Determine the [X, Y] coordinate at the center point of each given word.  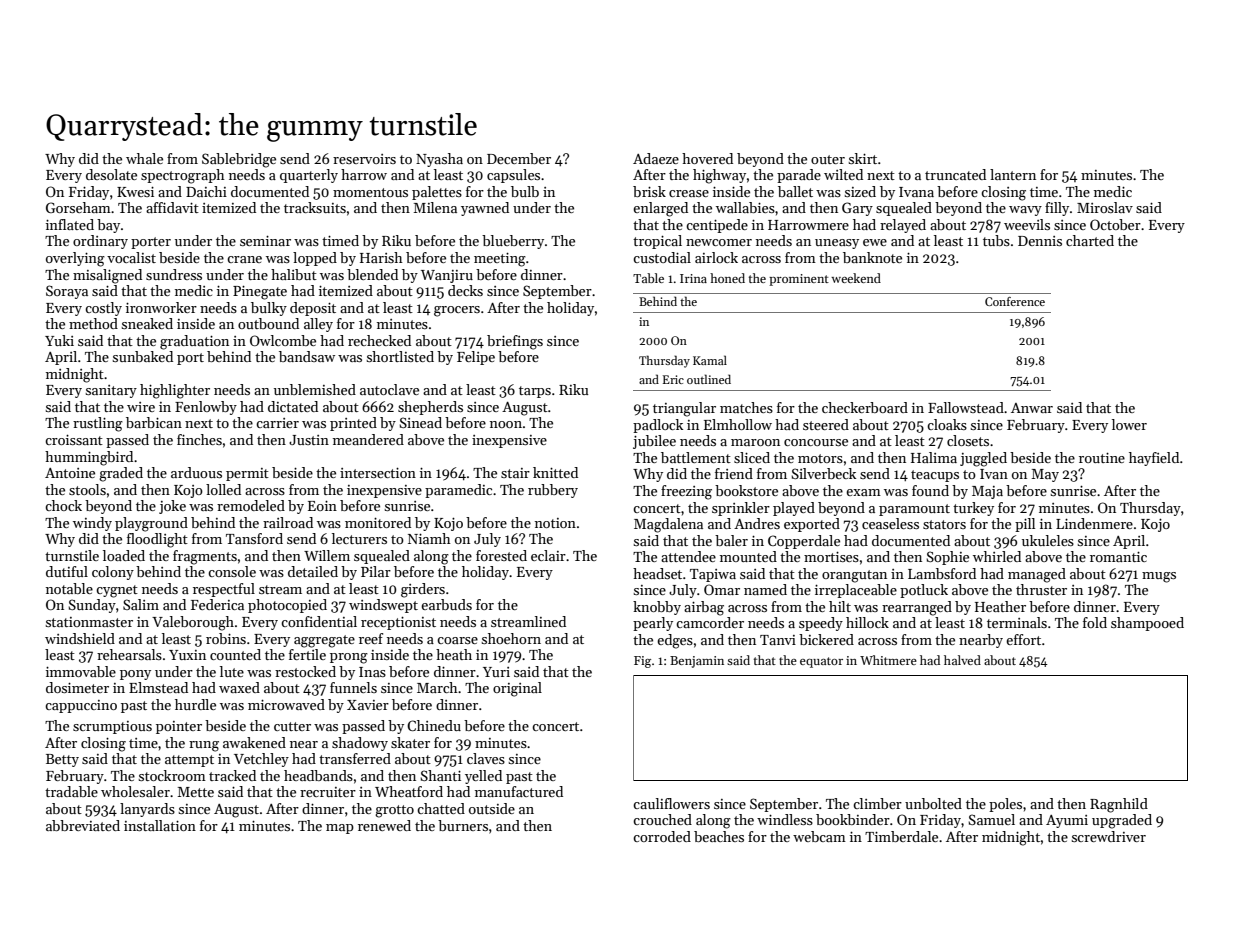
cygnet [117, 591]
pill [1025, 525]
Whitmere [888, 660]
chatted [441, 808]
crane [244, 259]
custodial [662, 257]
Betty [62, 760]
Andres [757, 523]
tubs [996, 240]
